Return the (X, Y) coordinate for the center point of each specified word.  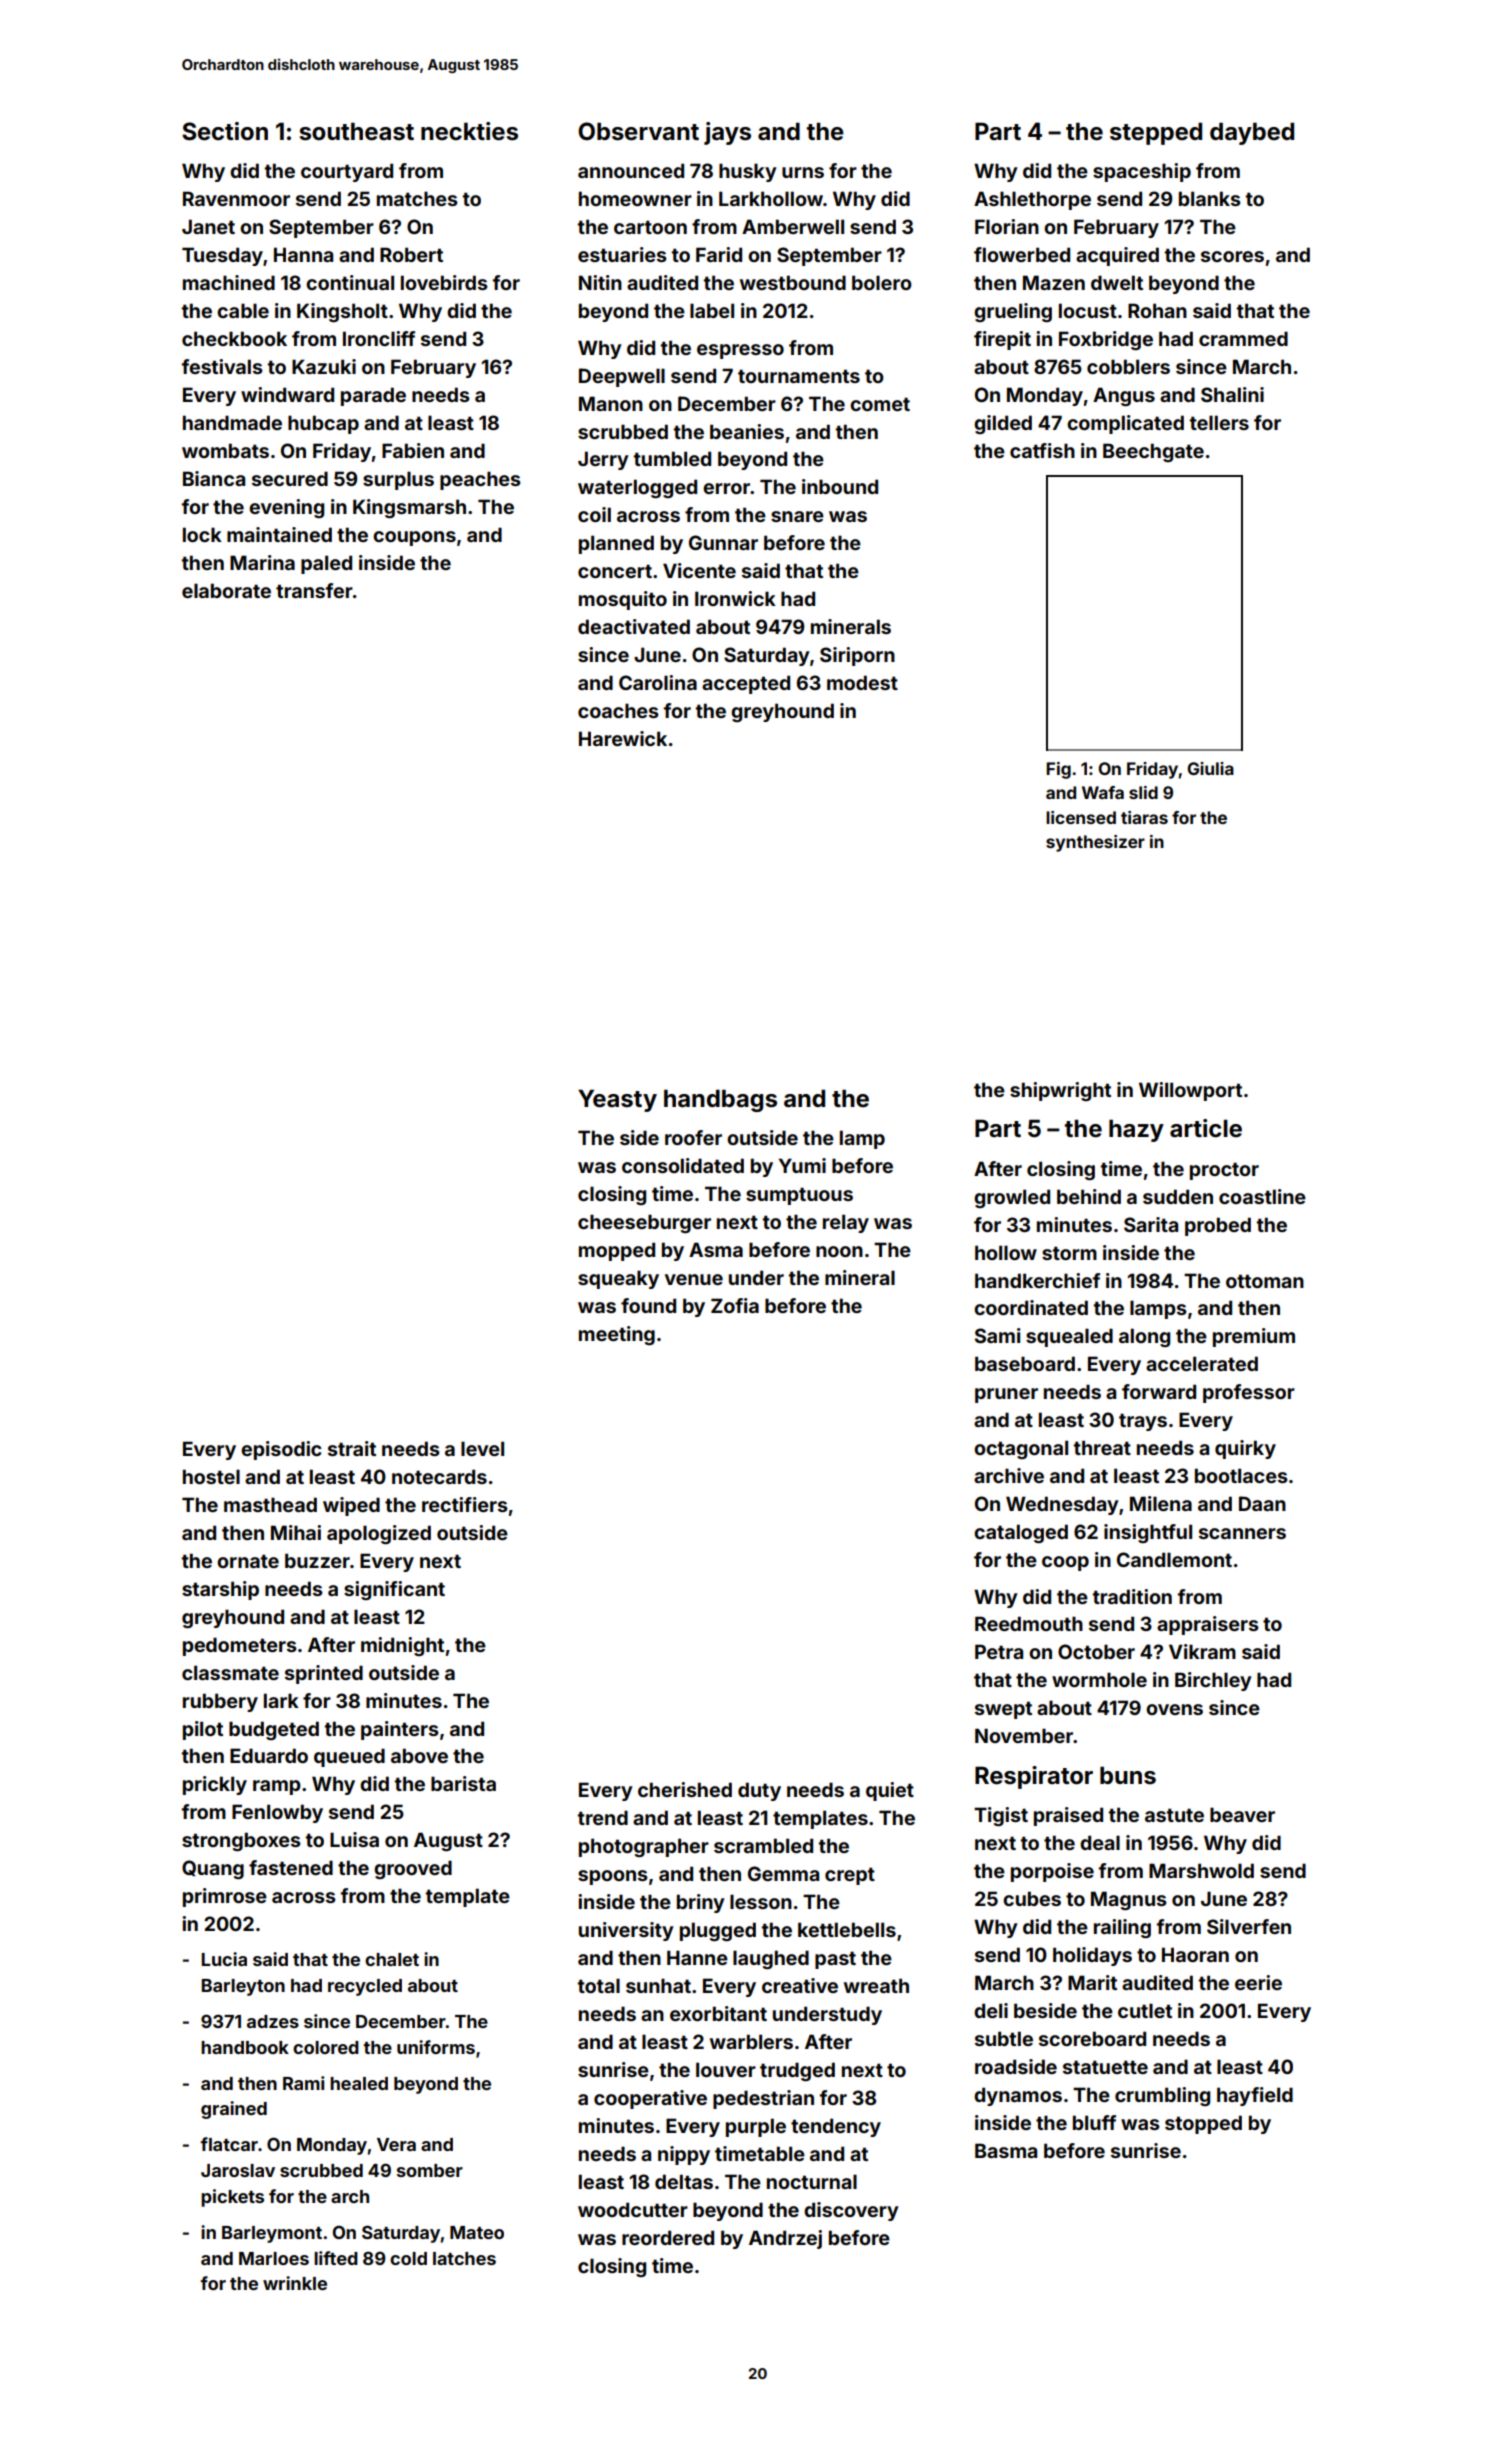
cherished (685, 1789)
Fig (1058, 770)
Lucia (224, 1959)
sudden (1178, 1196)
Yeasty (617, 1100)
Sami (998, 1335)
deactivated (634, 626)
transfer (314, 590)
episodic (281, 1450)
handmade (232, 422)
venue (694, 1279)
